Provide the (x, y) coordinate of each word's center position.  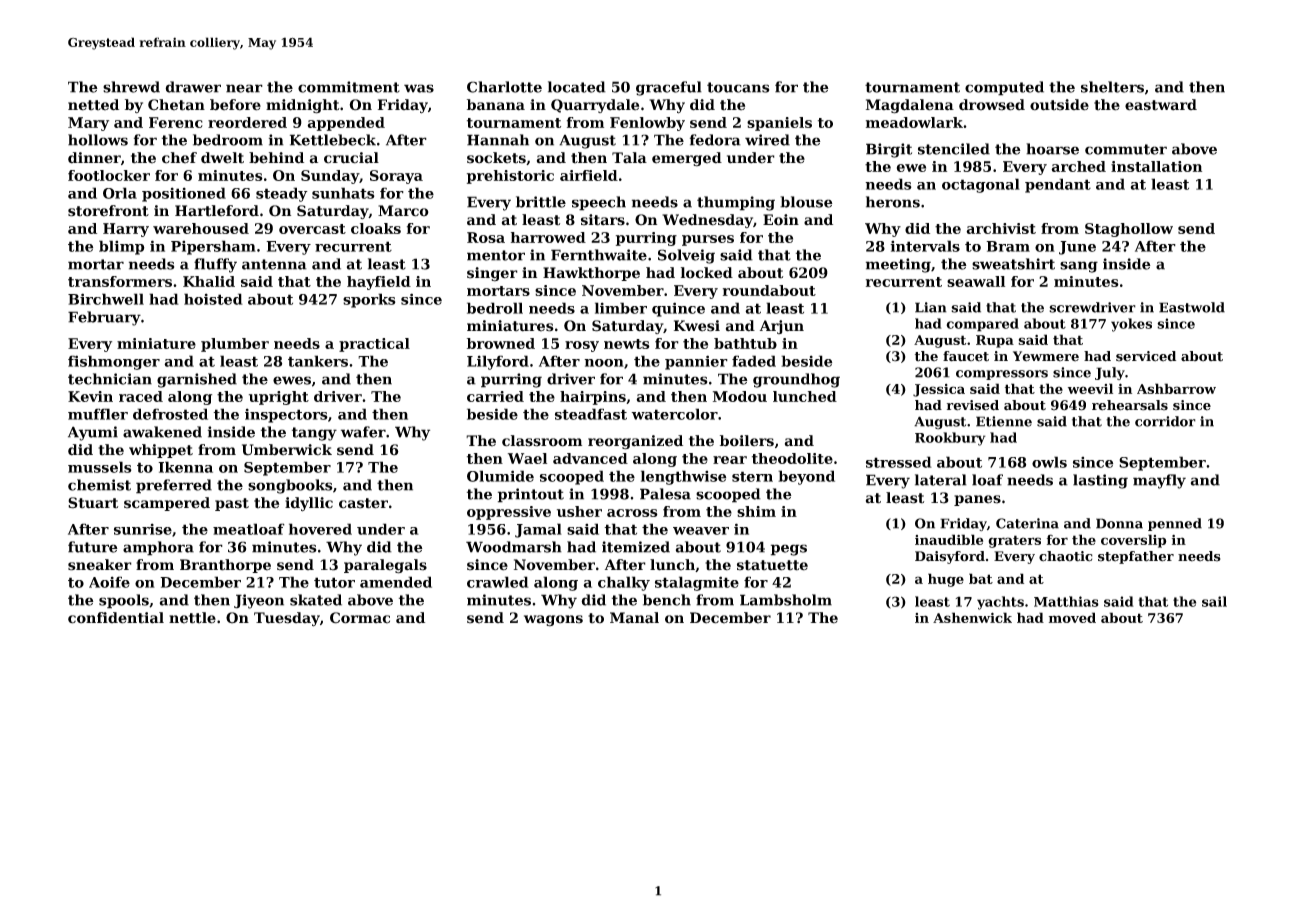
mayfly (1159, 481)
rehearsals (1130, 405)
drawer (193, 87)
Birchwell (106, 299)
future (93, 547)
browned (501, 343)
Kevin (90, 396)
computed (1004, 88)
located (577, 87)
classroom (542, 441)
